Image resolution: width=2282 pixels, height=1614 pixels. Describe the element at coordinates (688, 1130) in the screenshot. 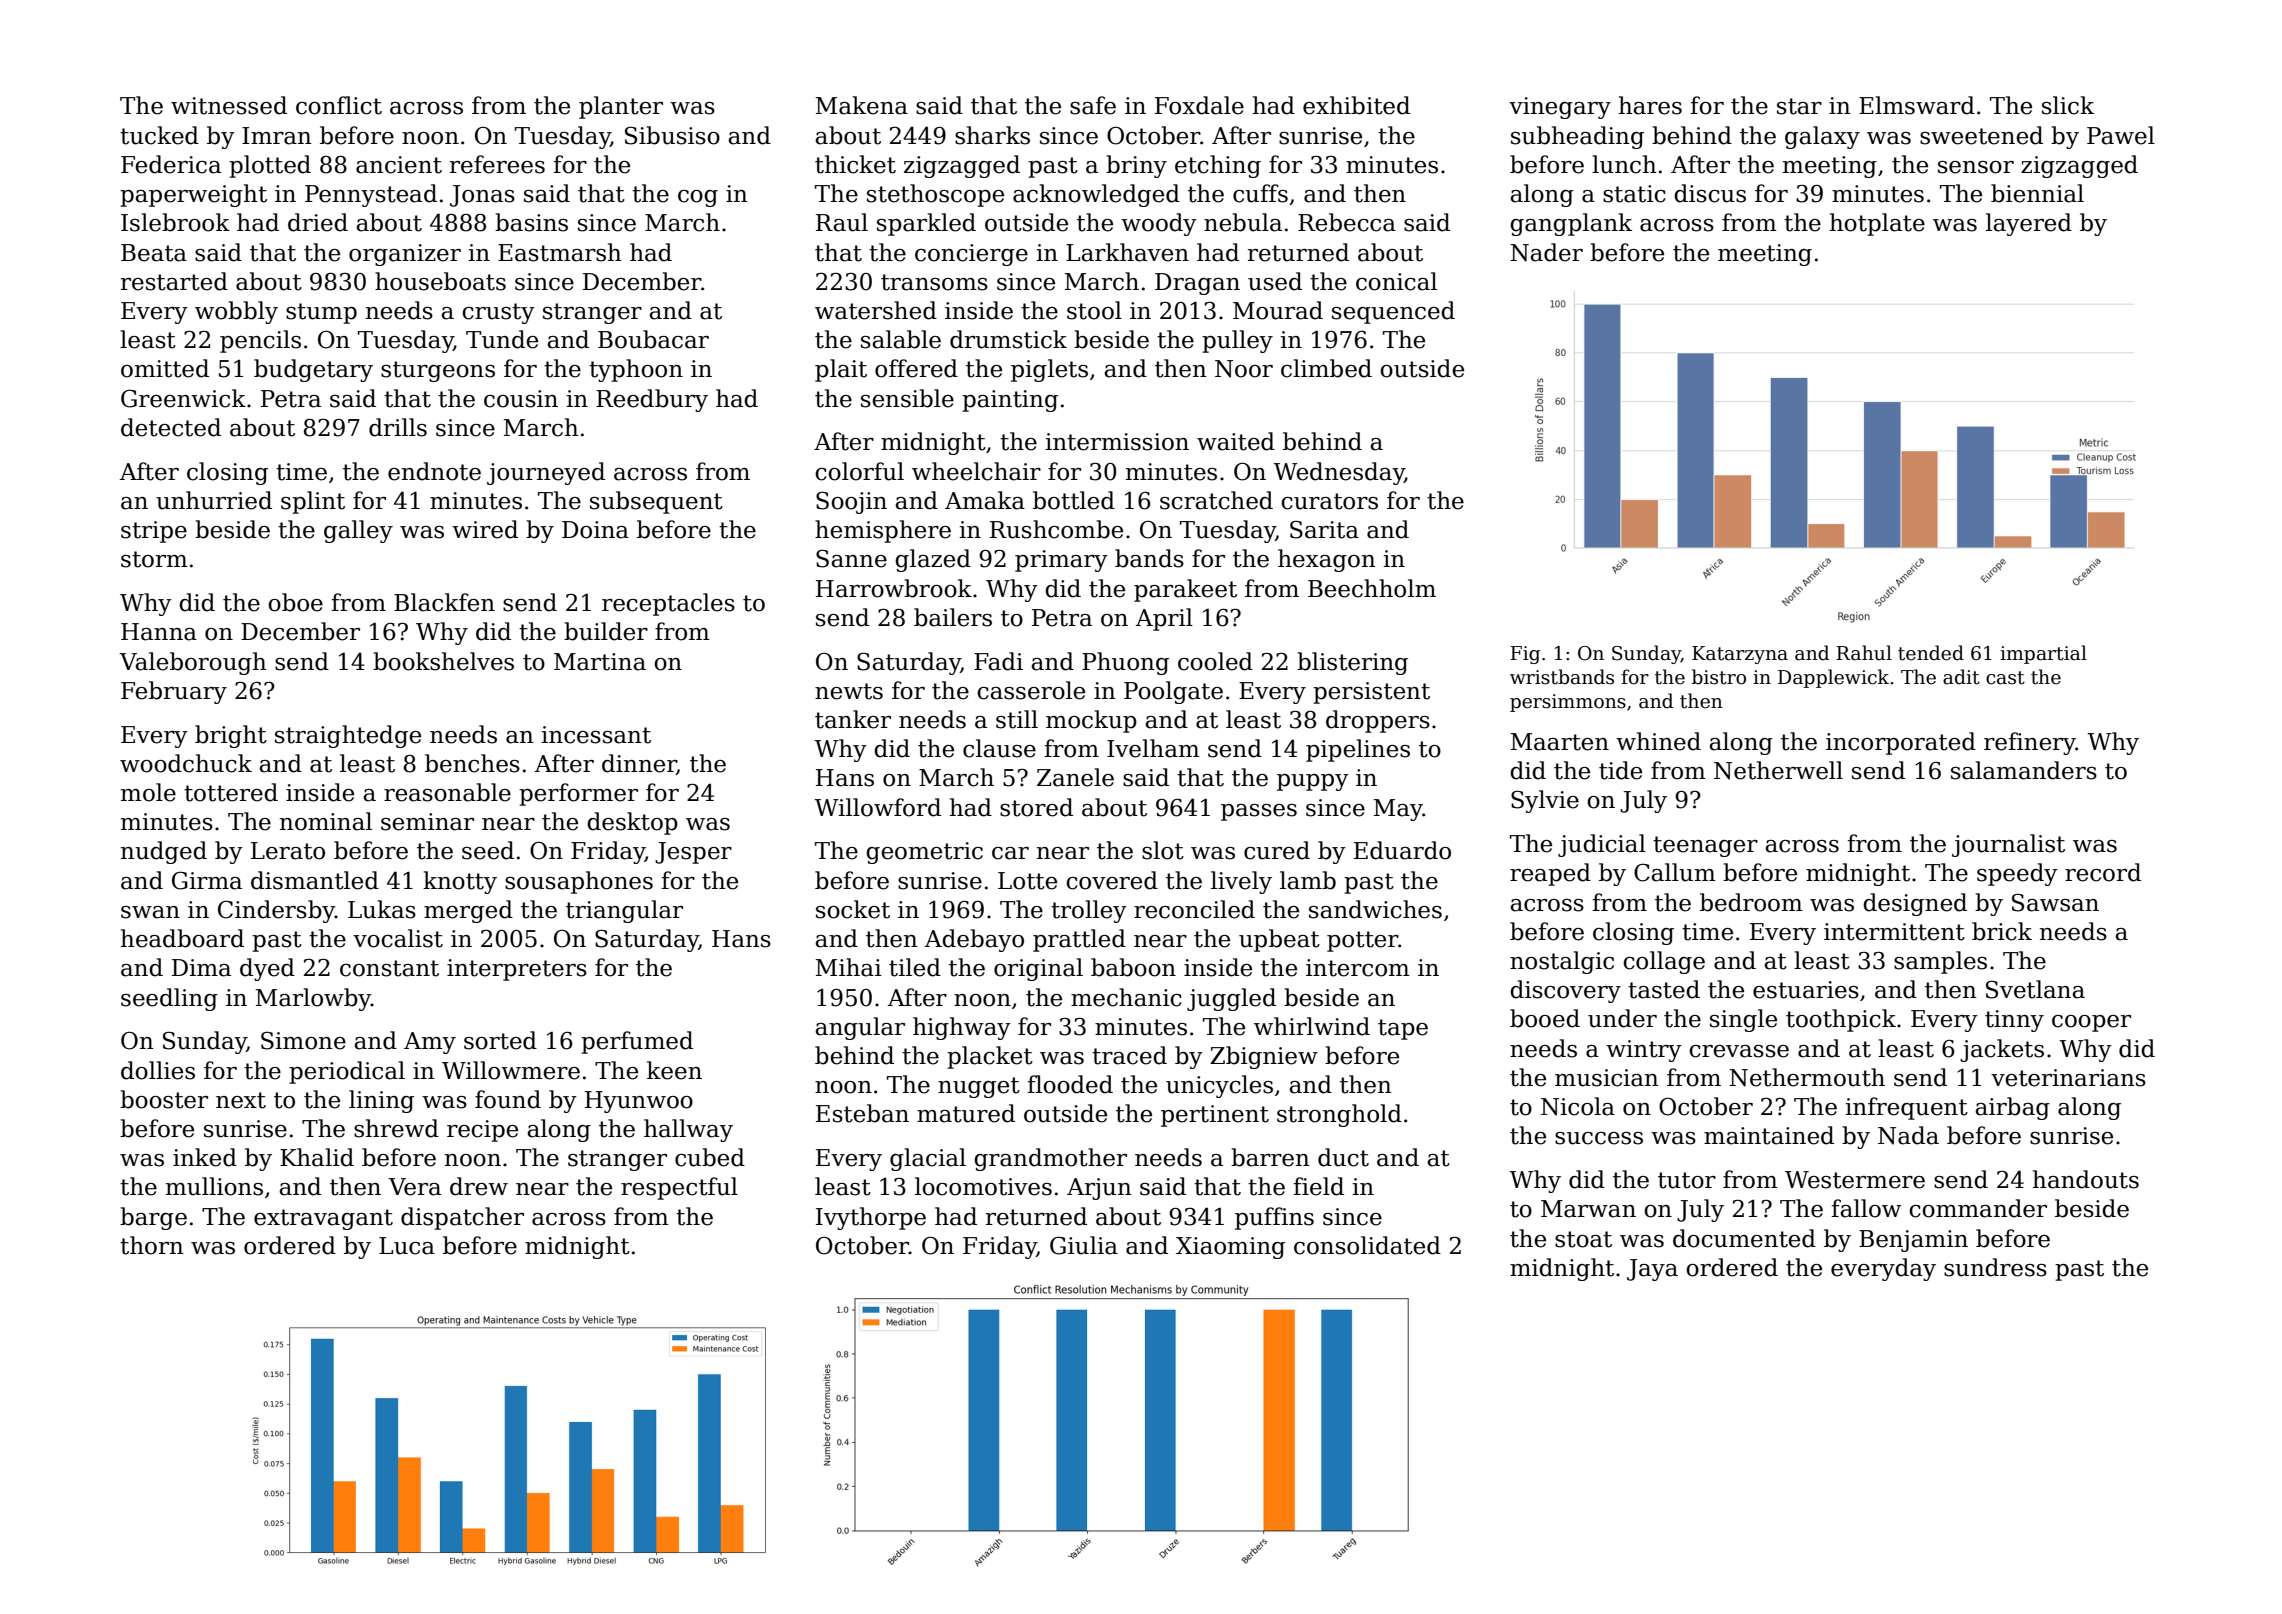

I see `hallway` at that location.
